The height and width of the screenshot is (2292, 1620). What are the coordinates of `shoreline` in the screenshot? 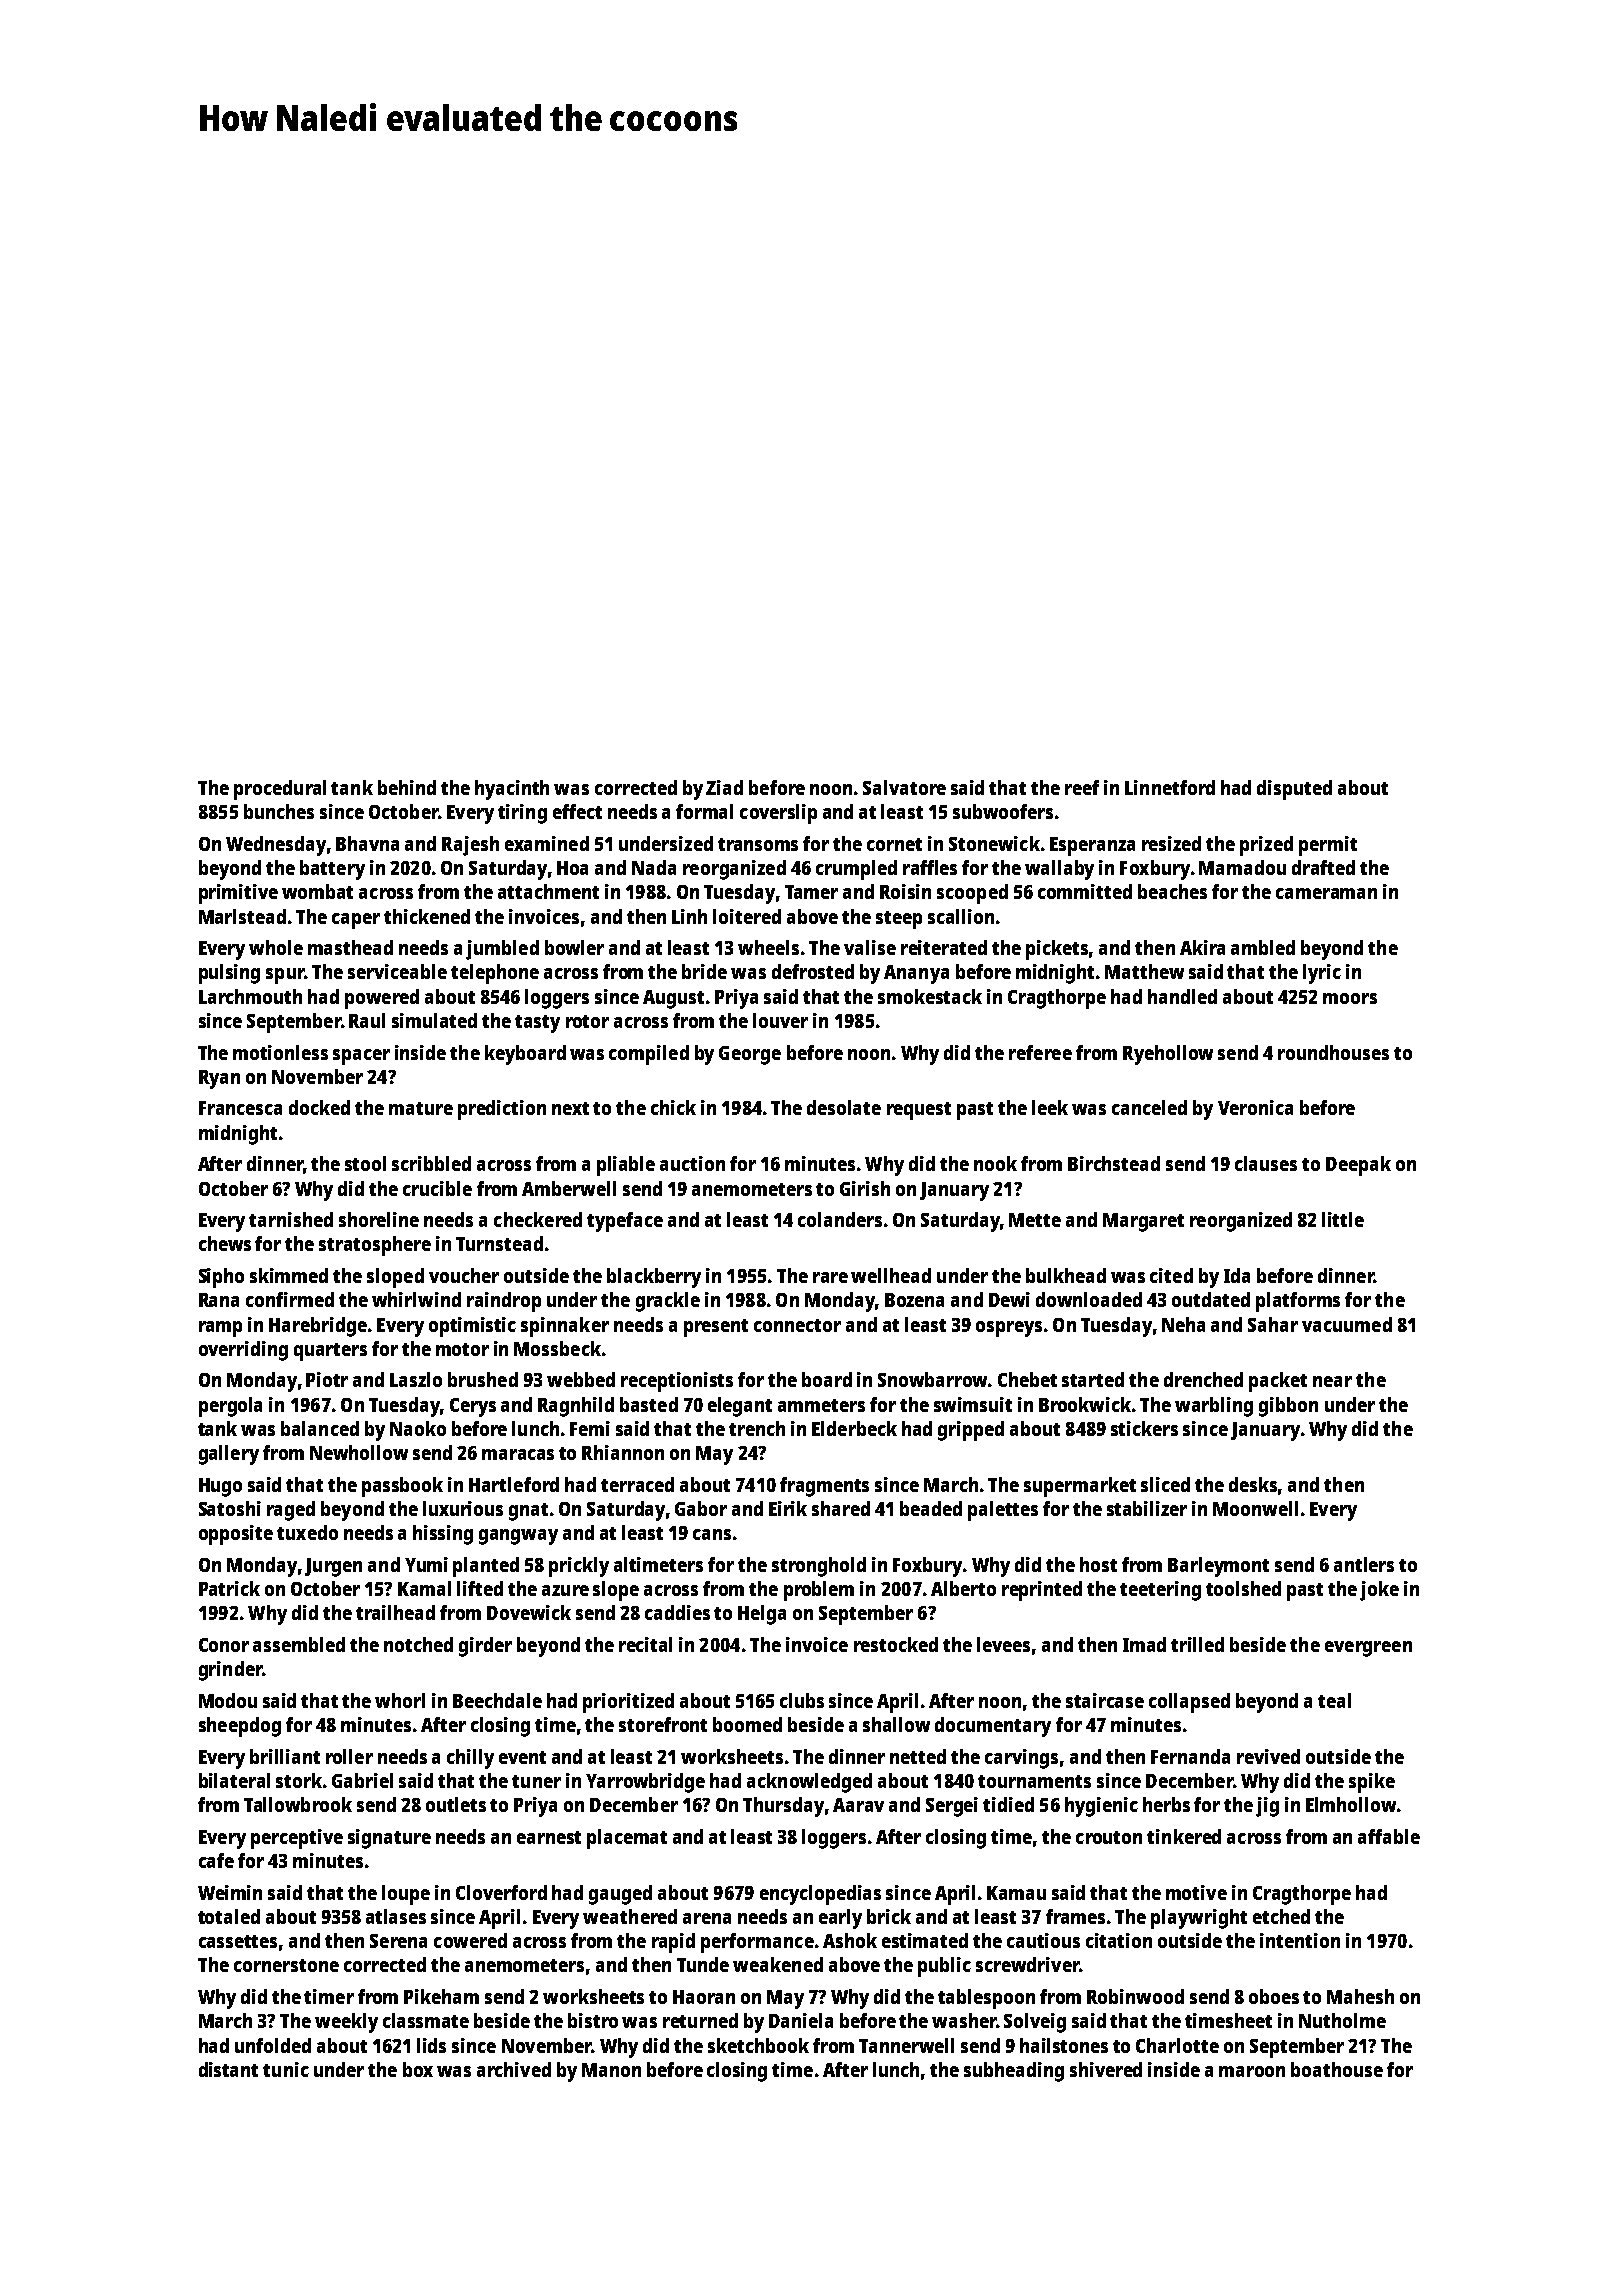 It's located at (379, 1219).
